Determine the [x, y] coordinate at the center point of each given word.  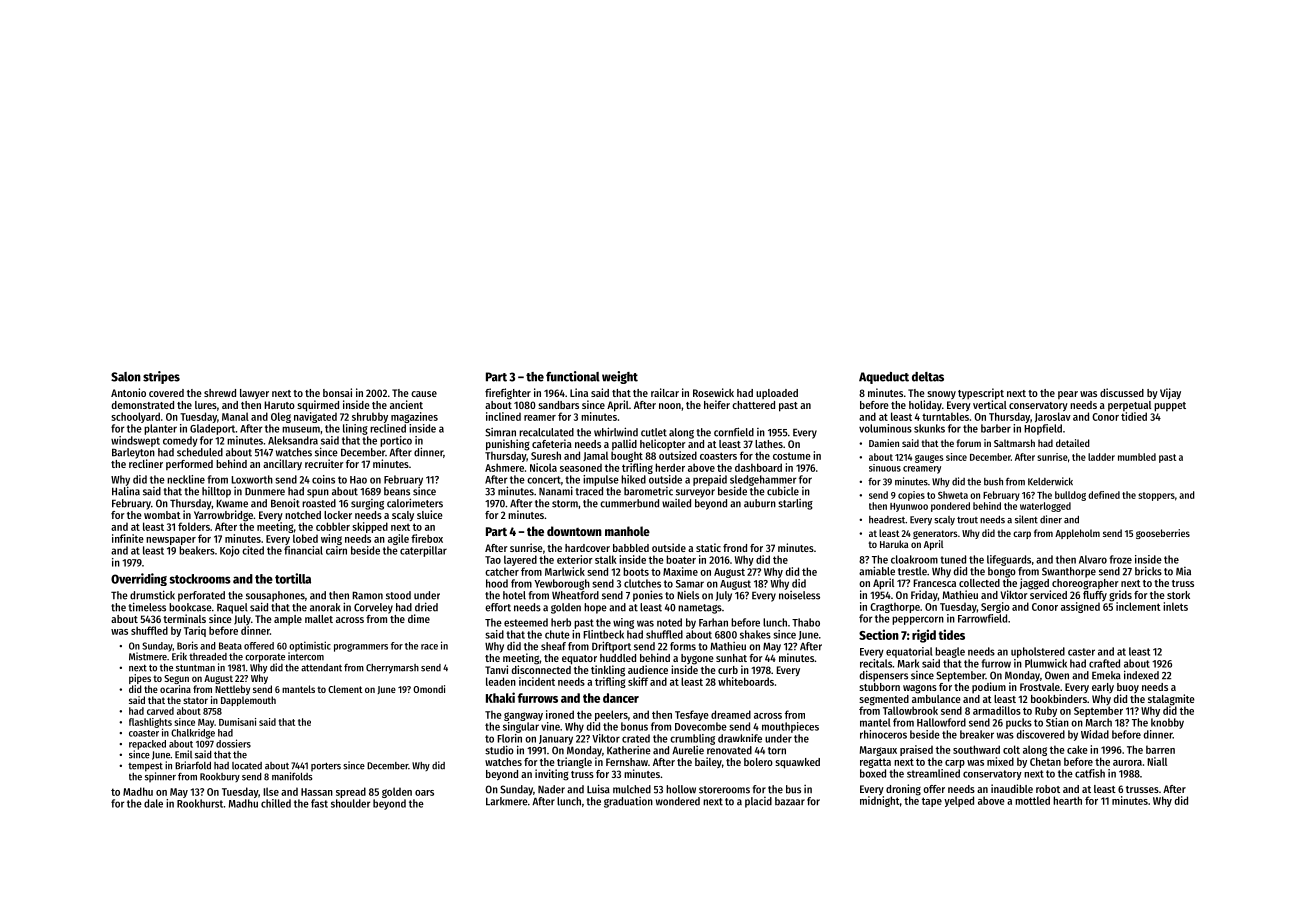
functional [573, 376]
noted [669, 622]
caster [1081, 652]
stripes [161, 377]
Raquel [232, 608]
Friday [924, 595]
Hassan [317, 792]
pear [1068, 395]
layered [520, 560]
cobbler [333, 526]
